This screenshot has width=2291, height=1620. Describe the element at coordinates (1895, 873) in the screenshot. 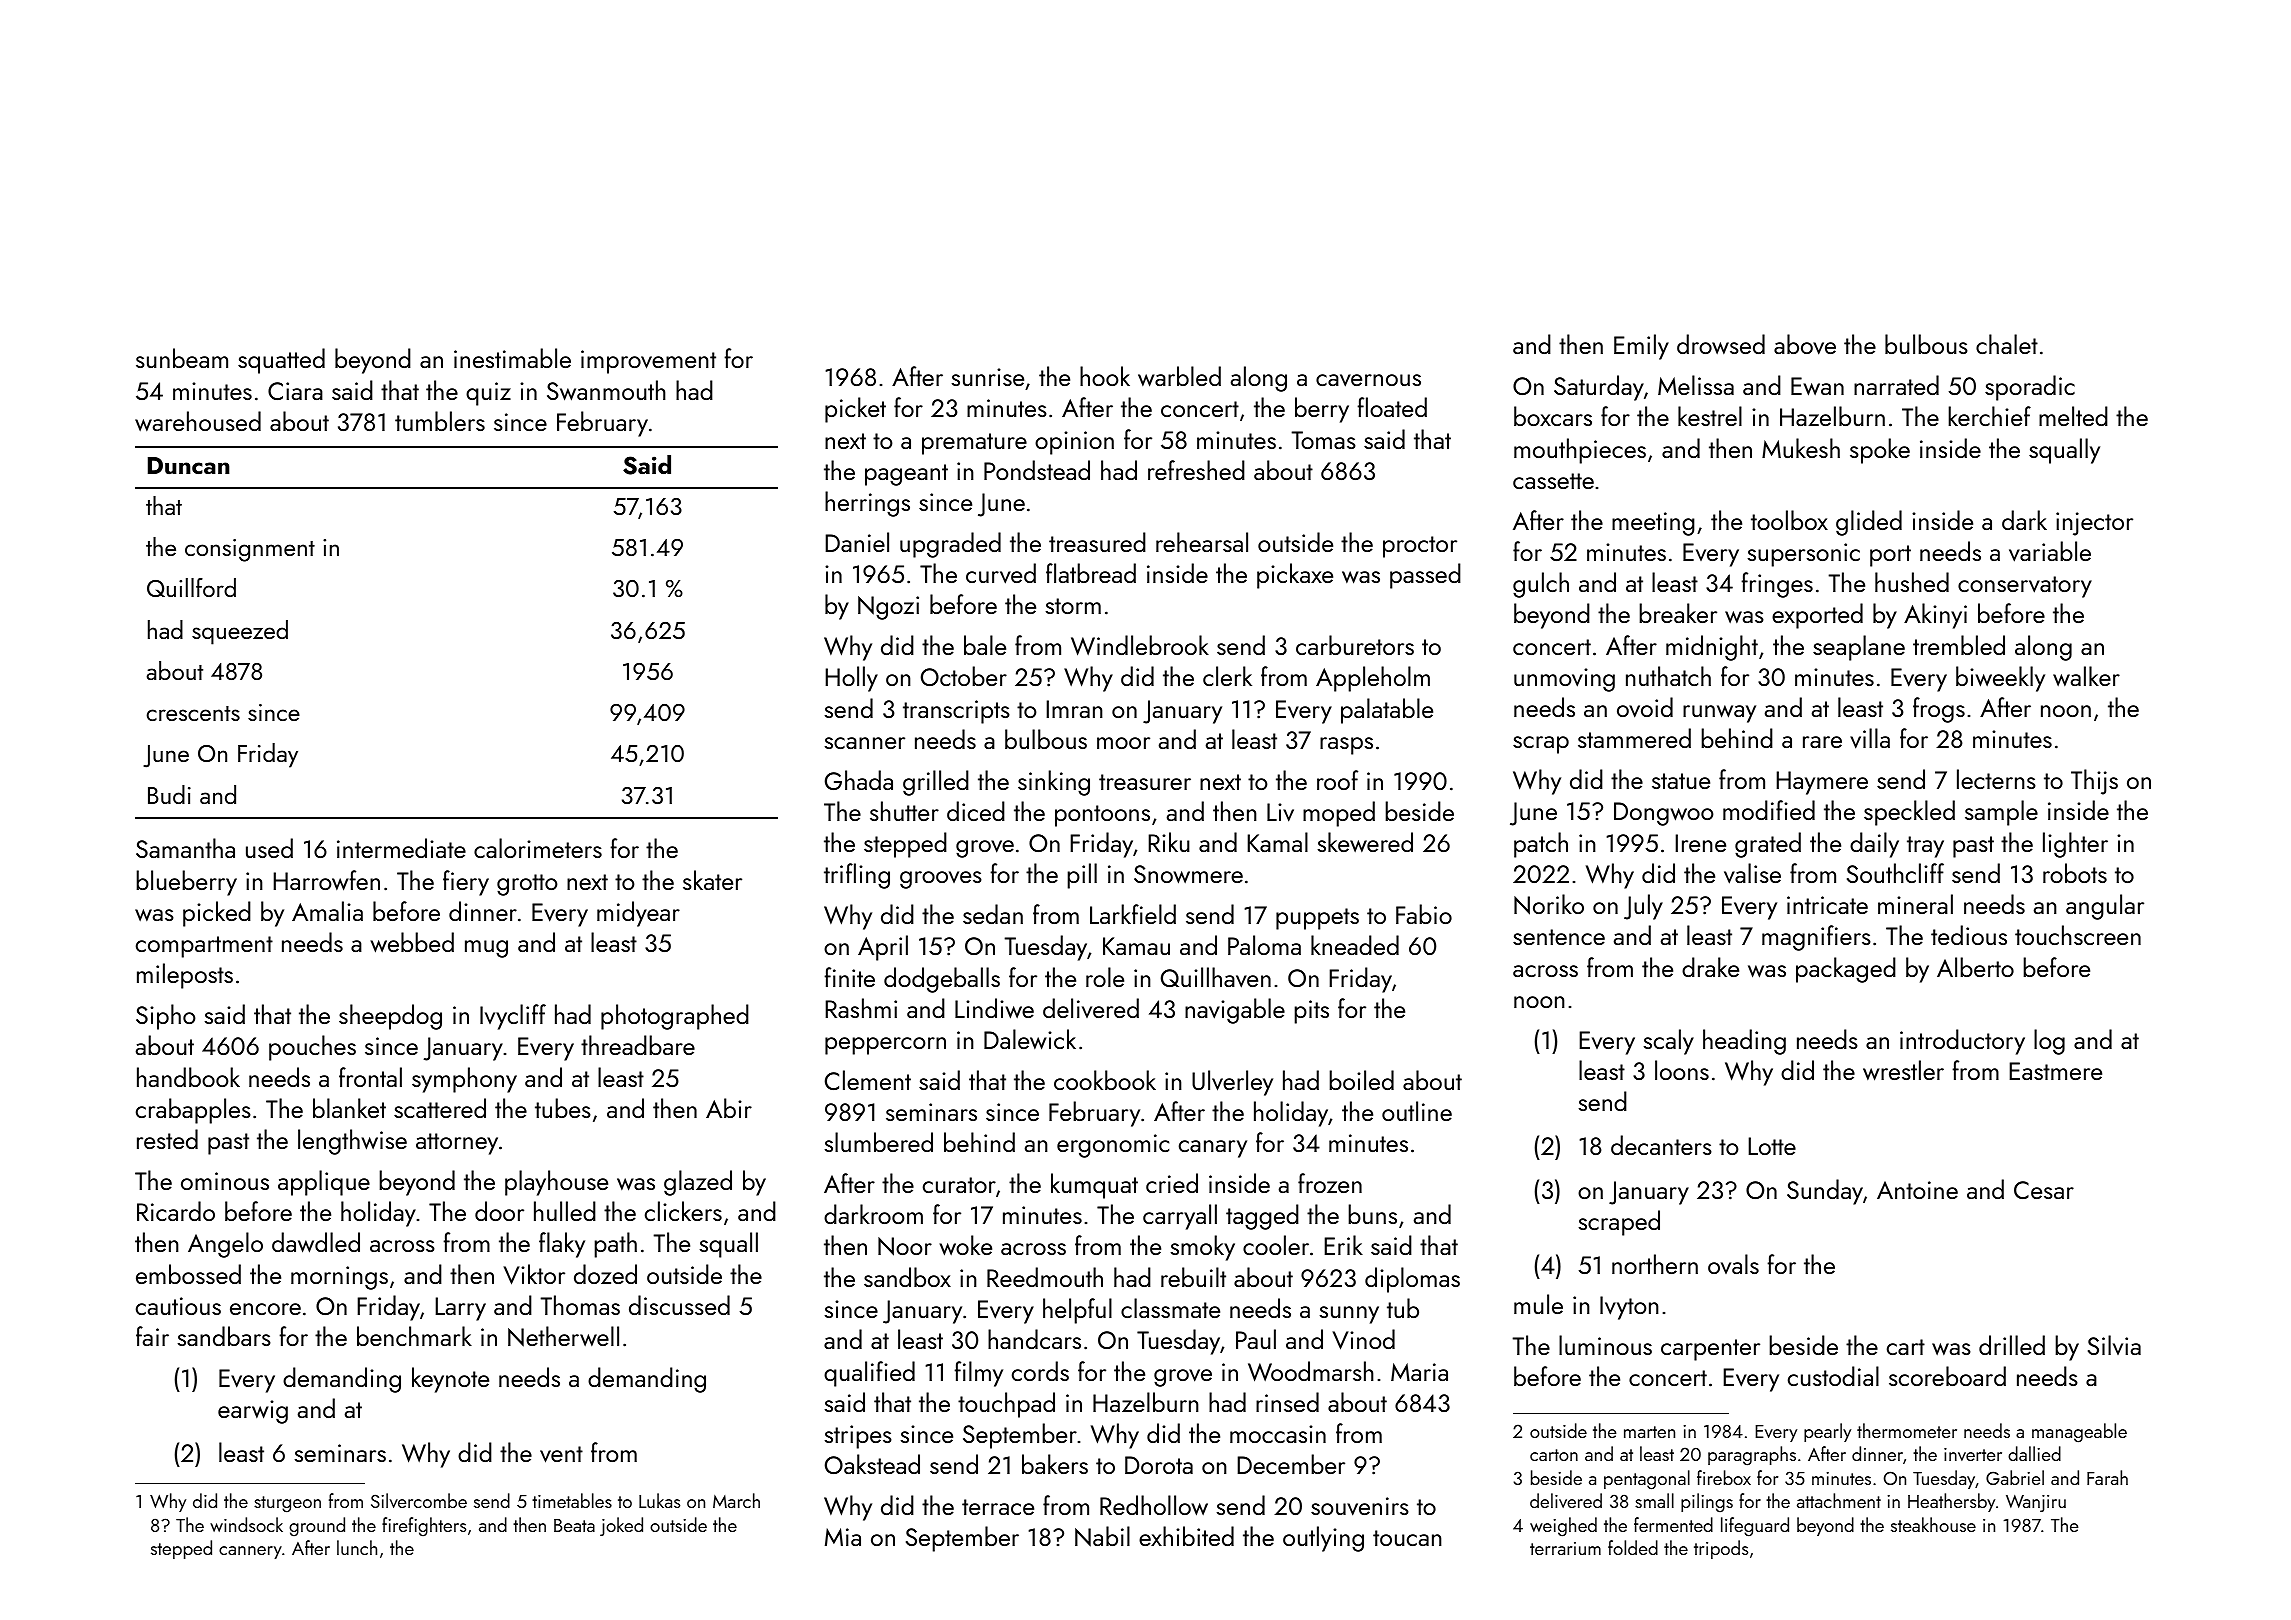

I see `Southcliff` at that location.
